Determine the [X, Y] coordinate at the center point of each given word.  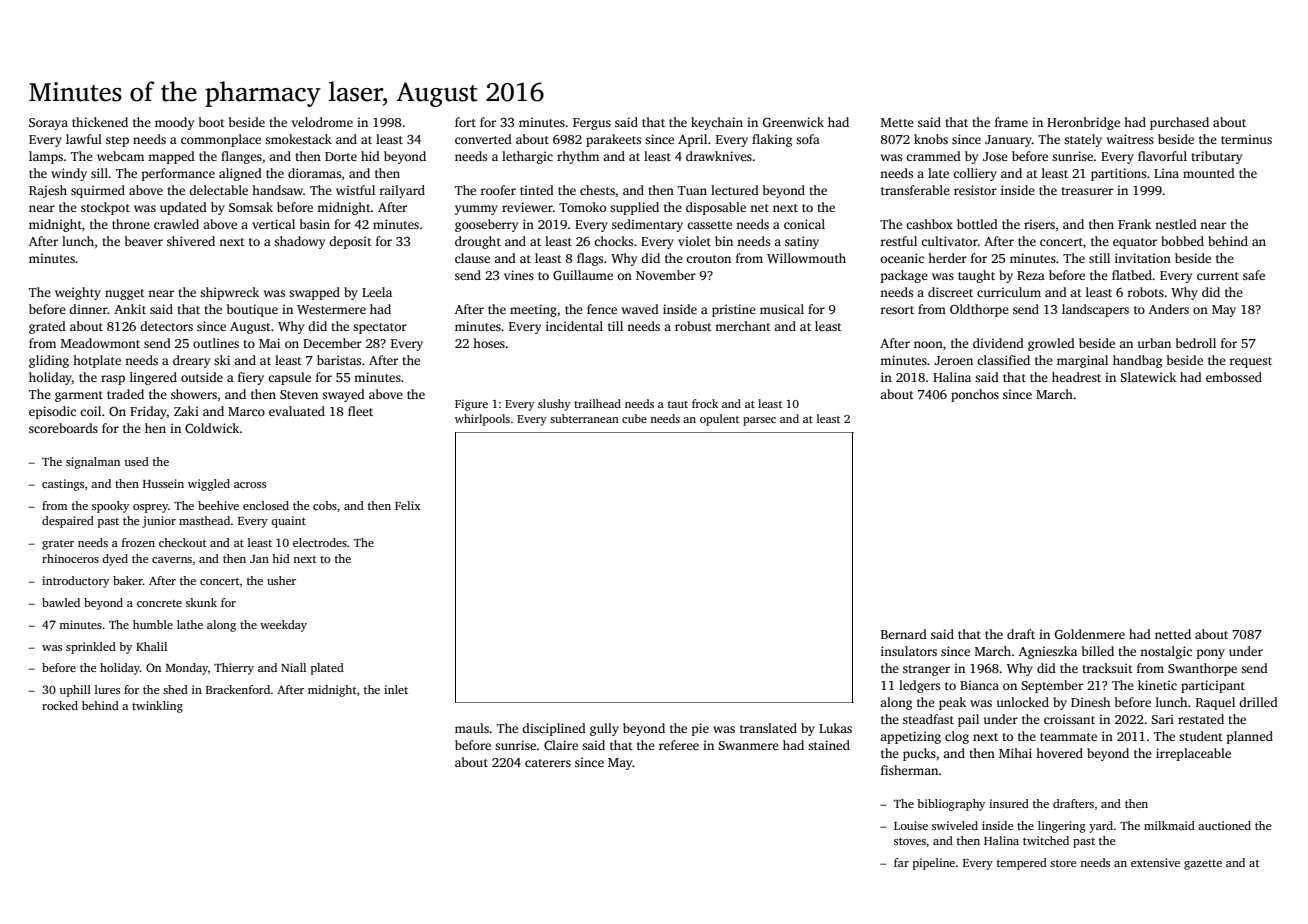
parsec [759, 421]
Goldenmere [1090, 634]
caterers [548, 763]
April [692, 140]
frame [1011, 122]
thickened [100, 122]
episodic [52, 412]
